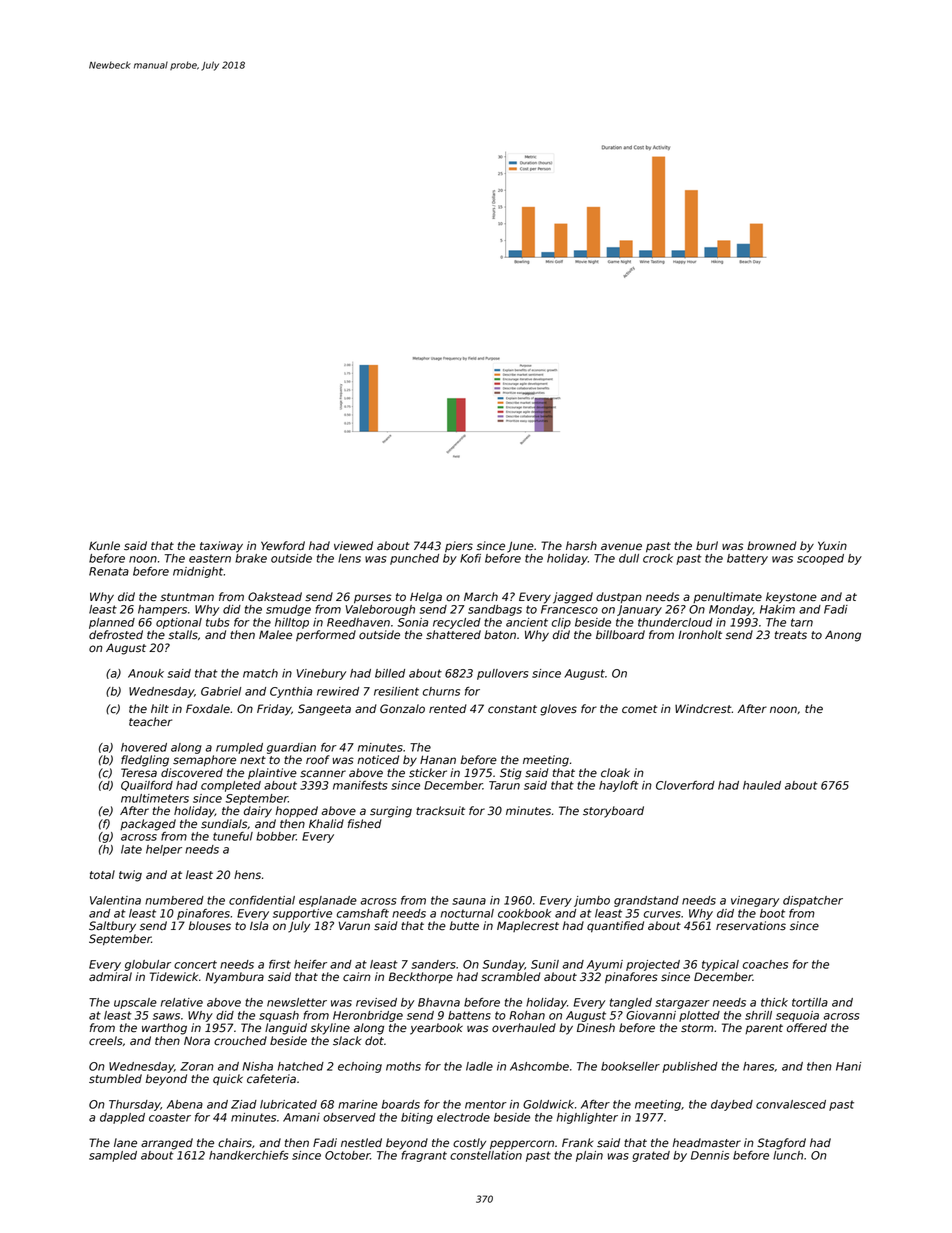 The image size is (952, 1233). Describe the element at coordinates (469, 901) in the screenshot. I see `sauna` at that location.
